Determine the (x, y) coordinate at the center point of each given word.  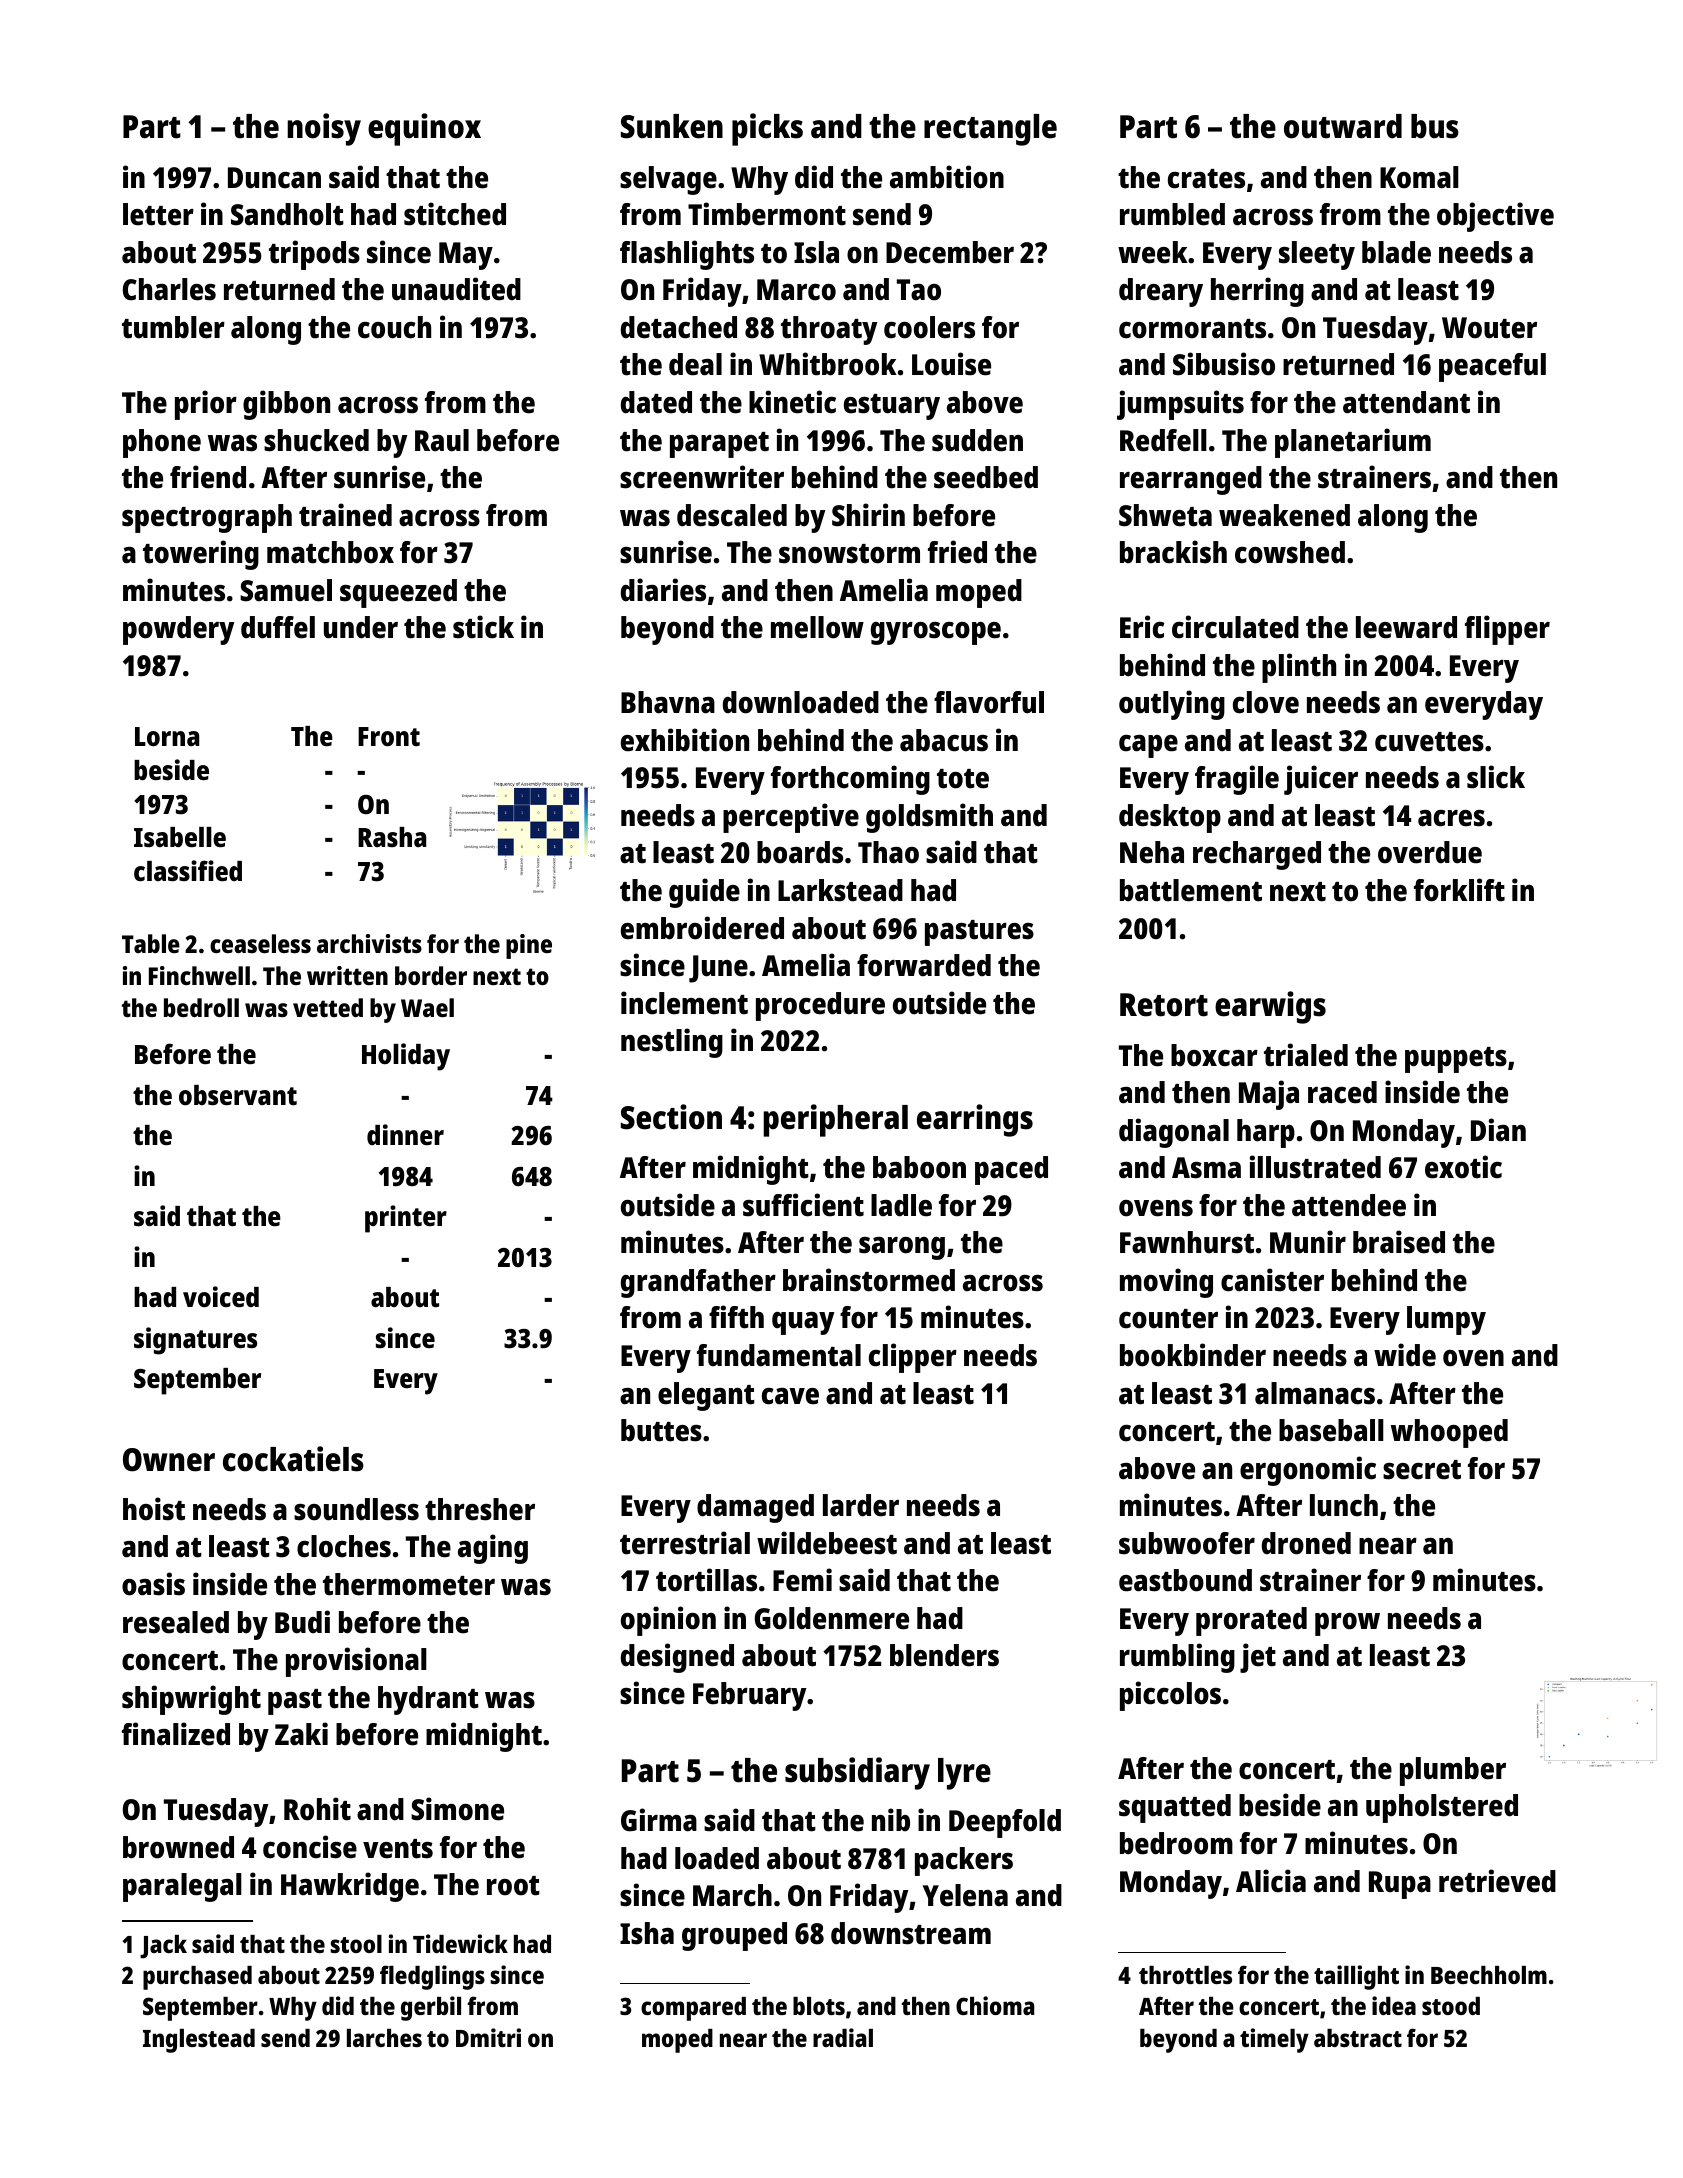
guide (704, 893)
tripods (314, 255)
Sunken (672, 126)
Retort (1164, 1005)
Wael (427, 1007)
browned (178, 1847)
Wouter (1489, 328)
